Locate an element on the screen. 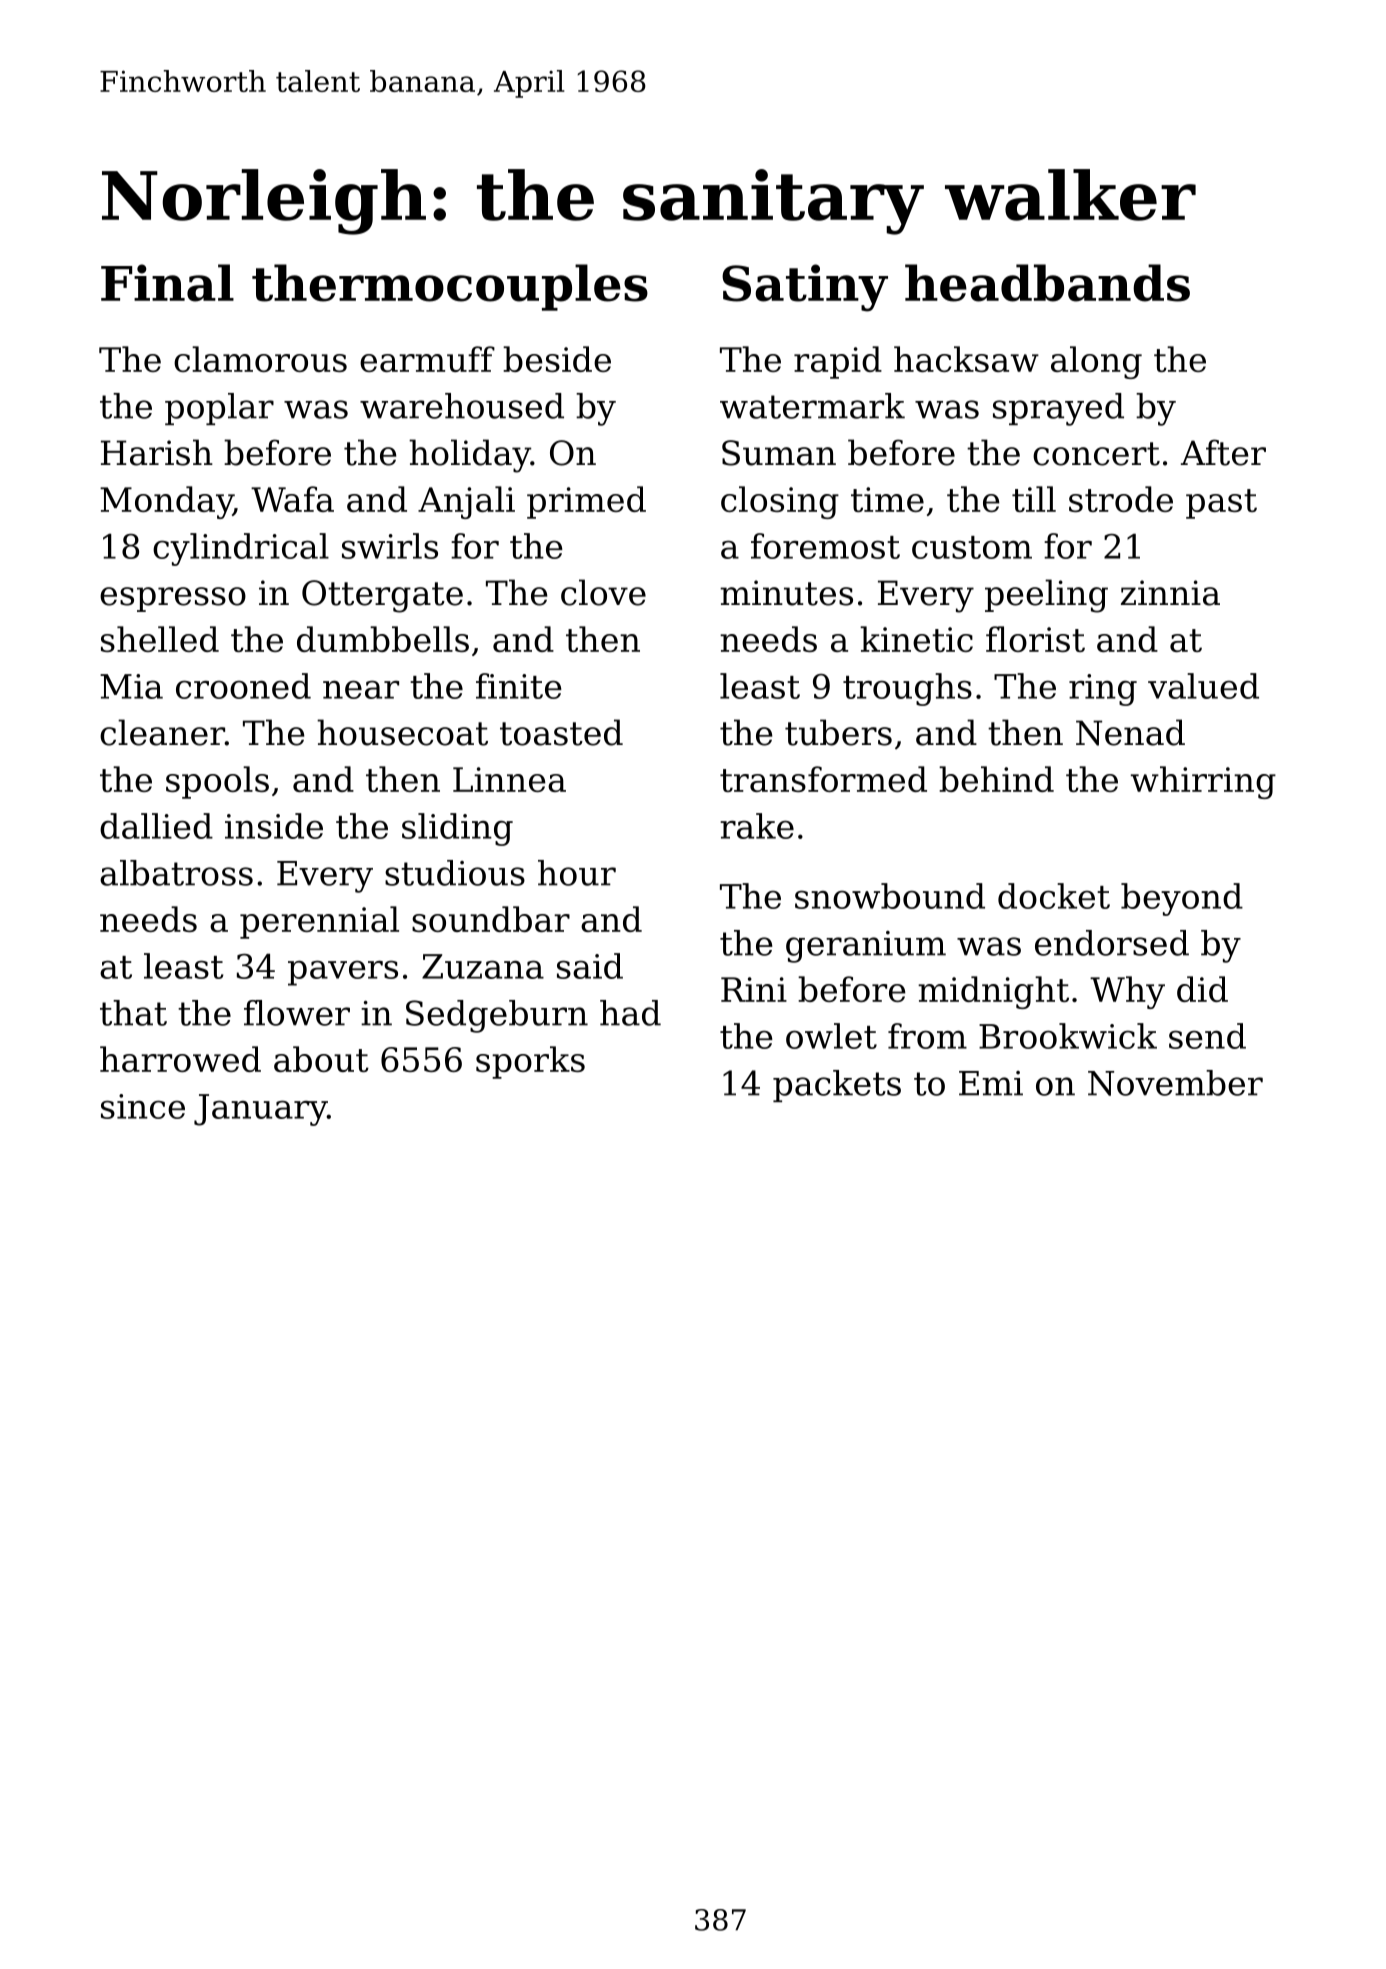 The height and width of the screenshot is (1969, 1386). November is located at coordinates (1175, 1083).
